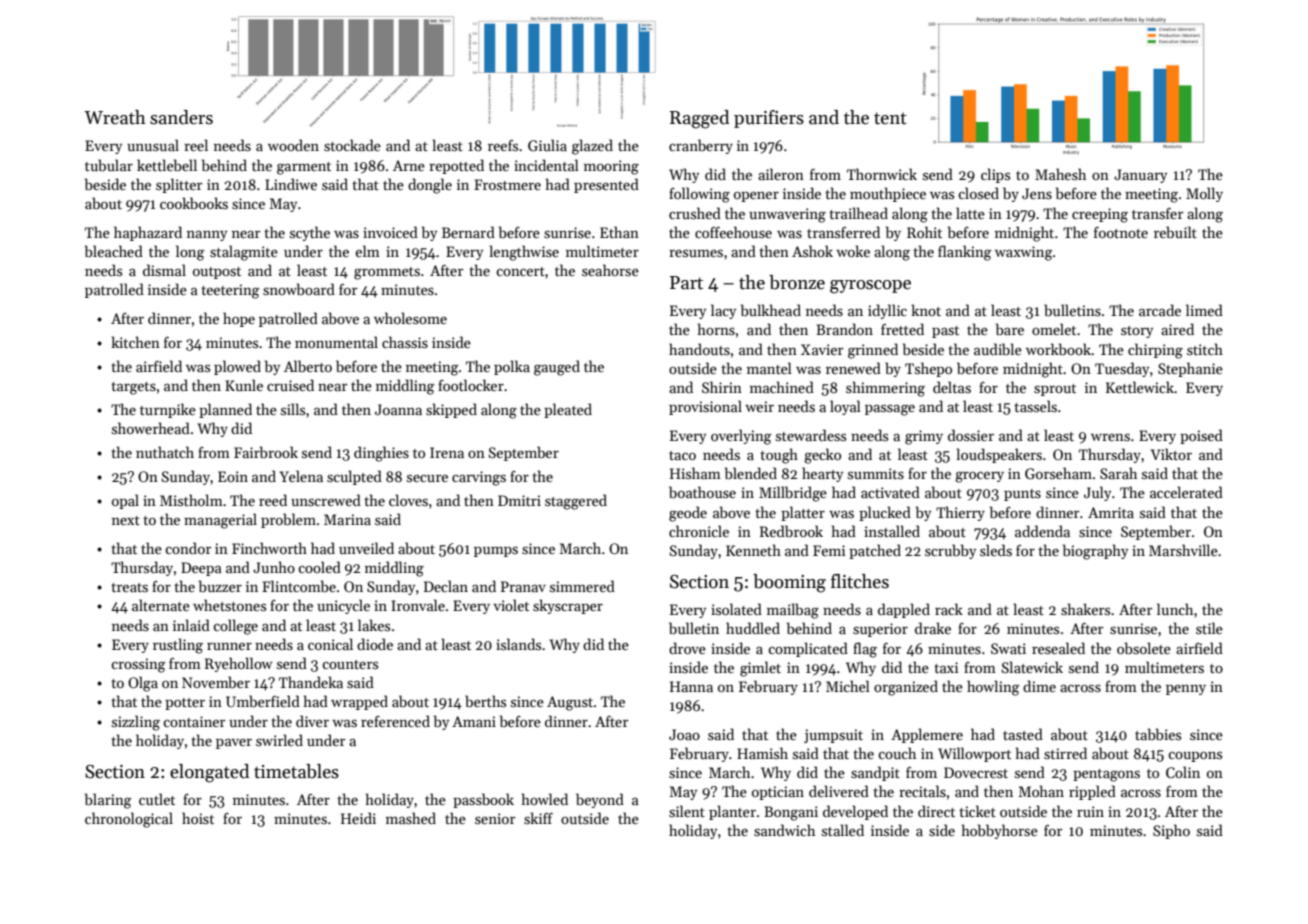 This document has height=924, width=1308. Describe the element at coordinates (1060, 174) in the document. I see `Mahesh` at that location.
